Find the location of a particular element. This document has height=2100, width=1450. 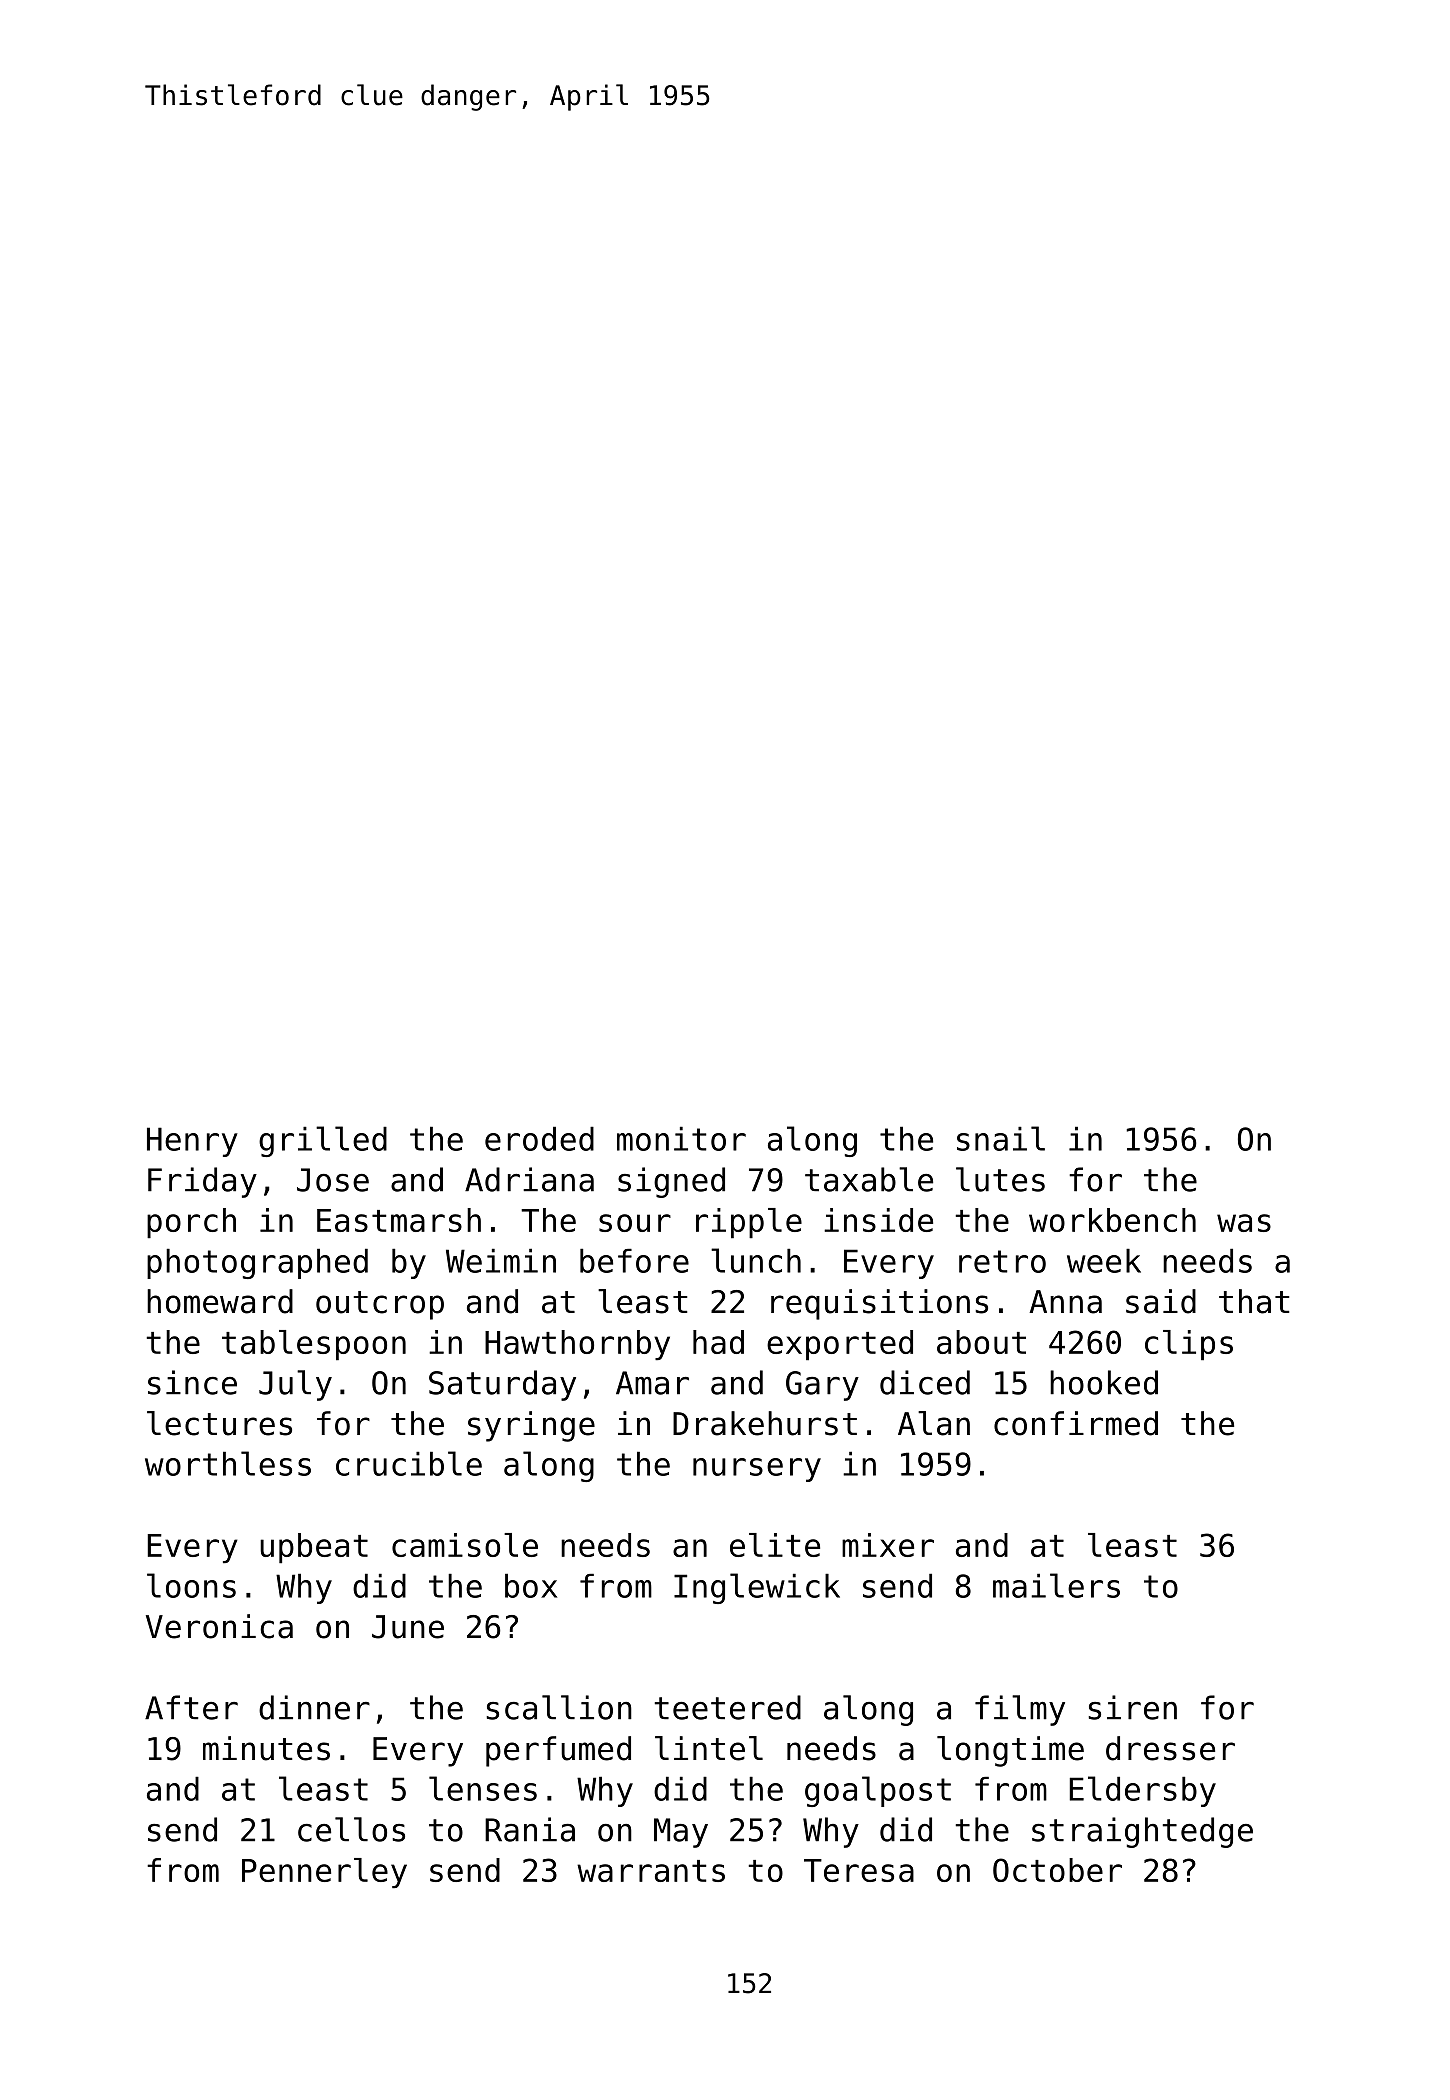

monitor is located at coordinates (681, 1138).
